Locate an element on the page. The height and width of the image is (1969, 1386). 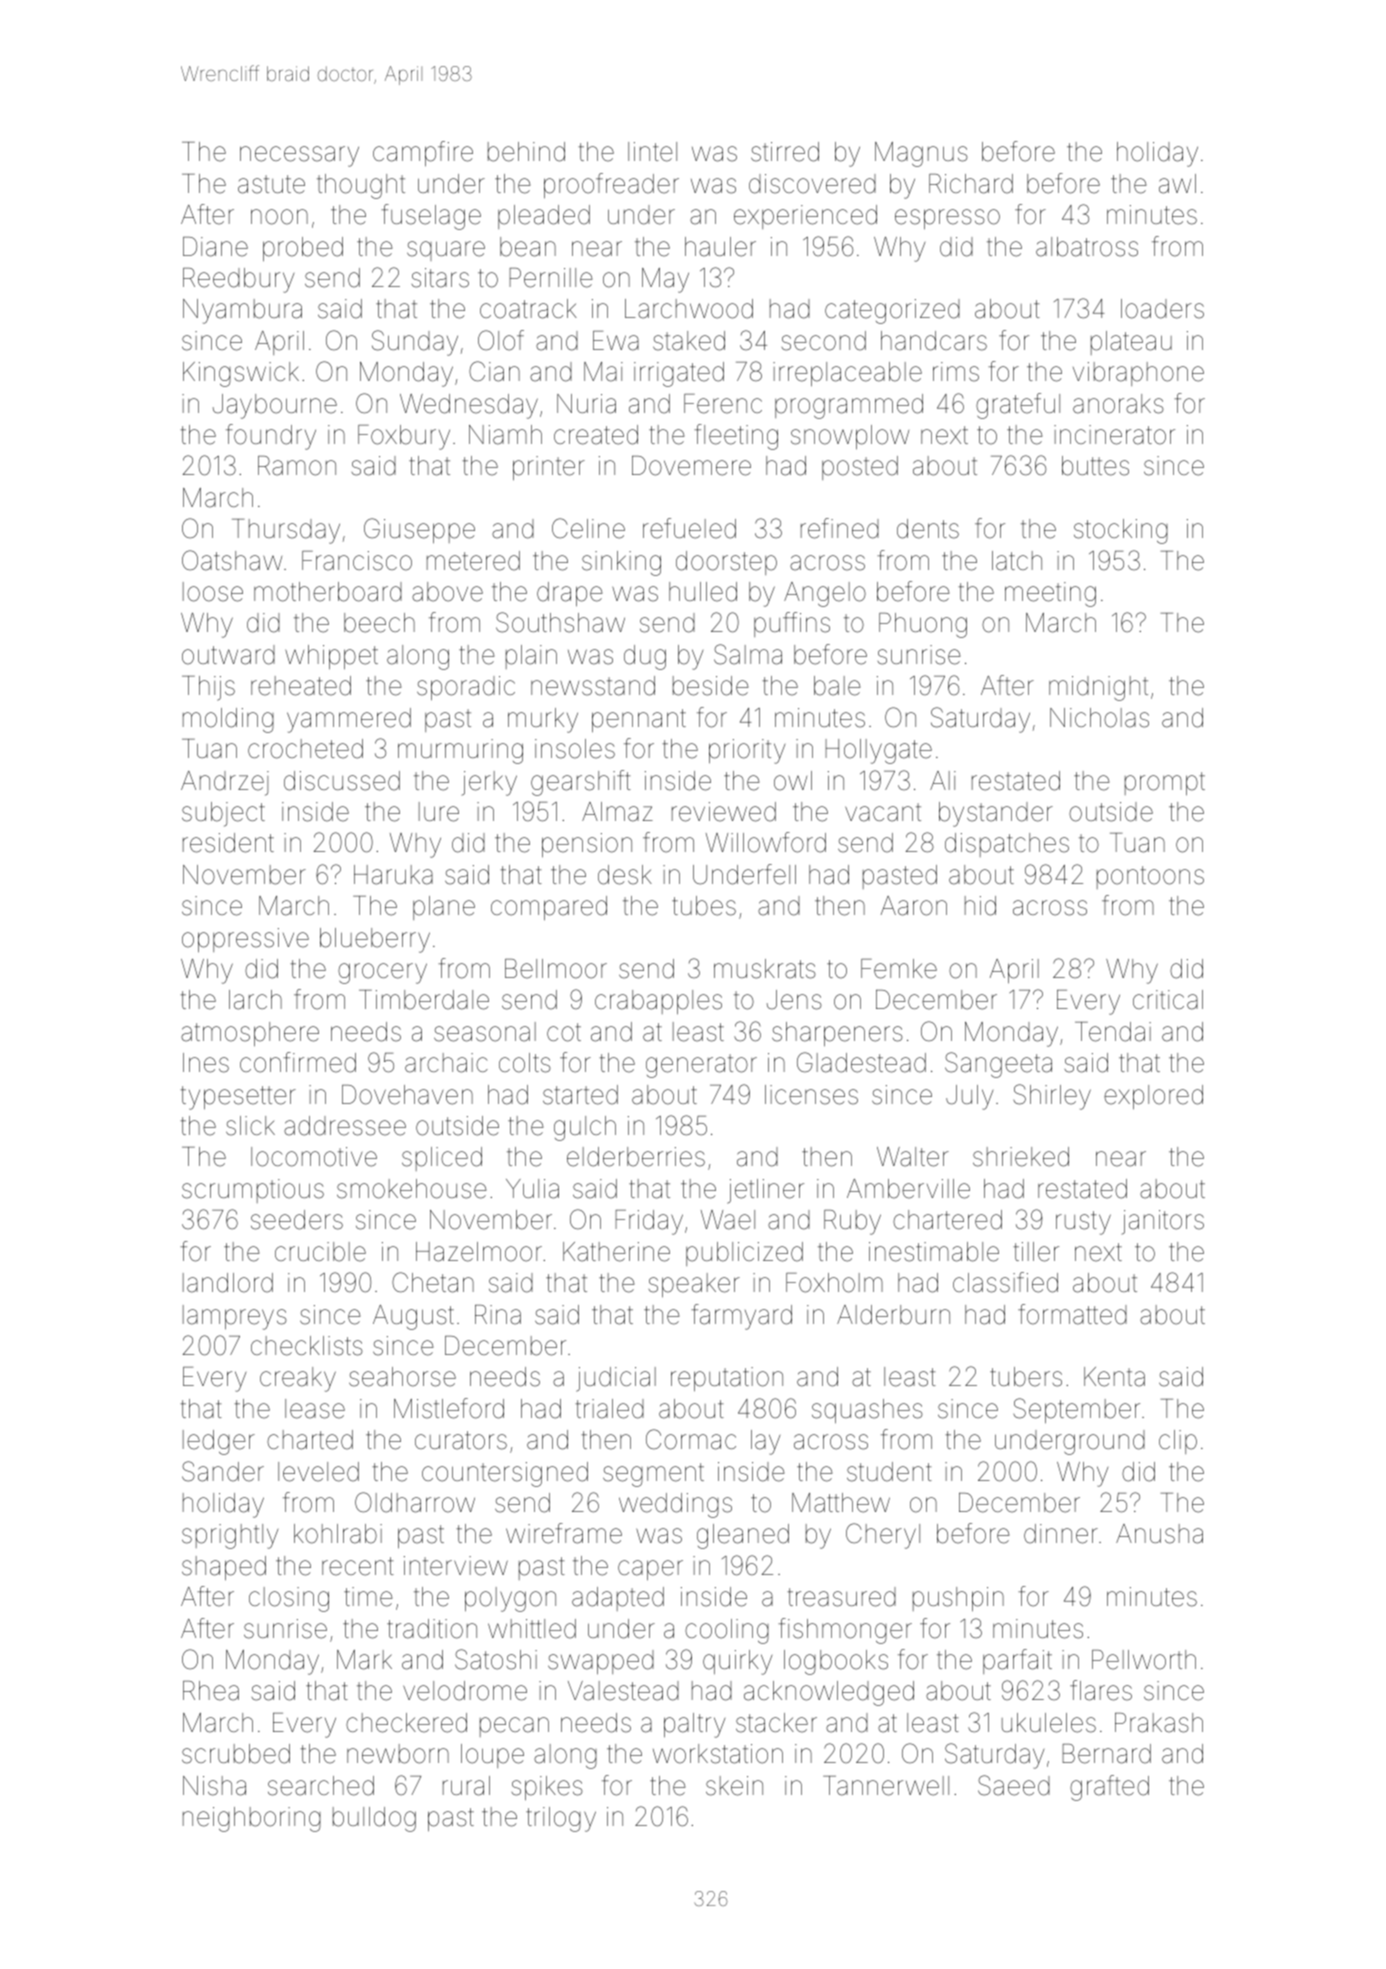
Magnus is located at coordinates (921, 154).
